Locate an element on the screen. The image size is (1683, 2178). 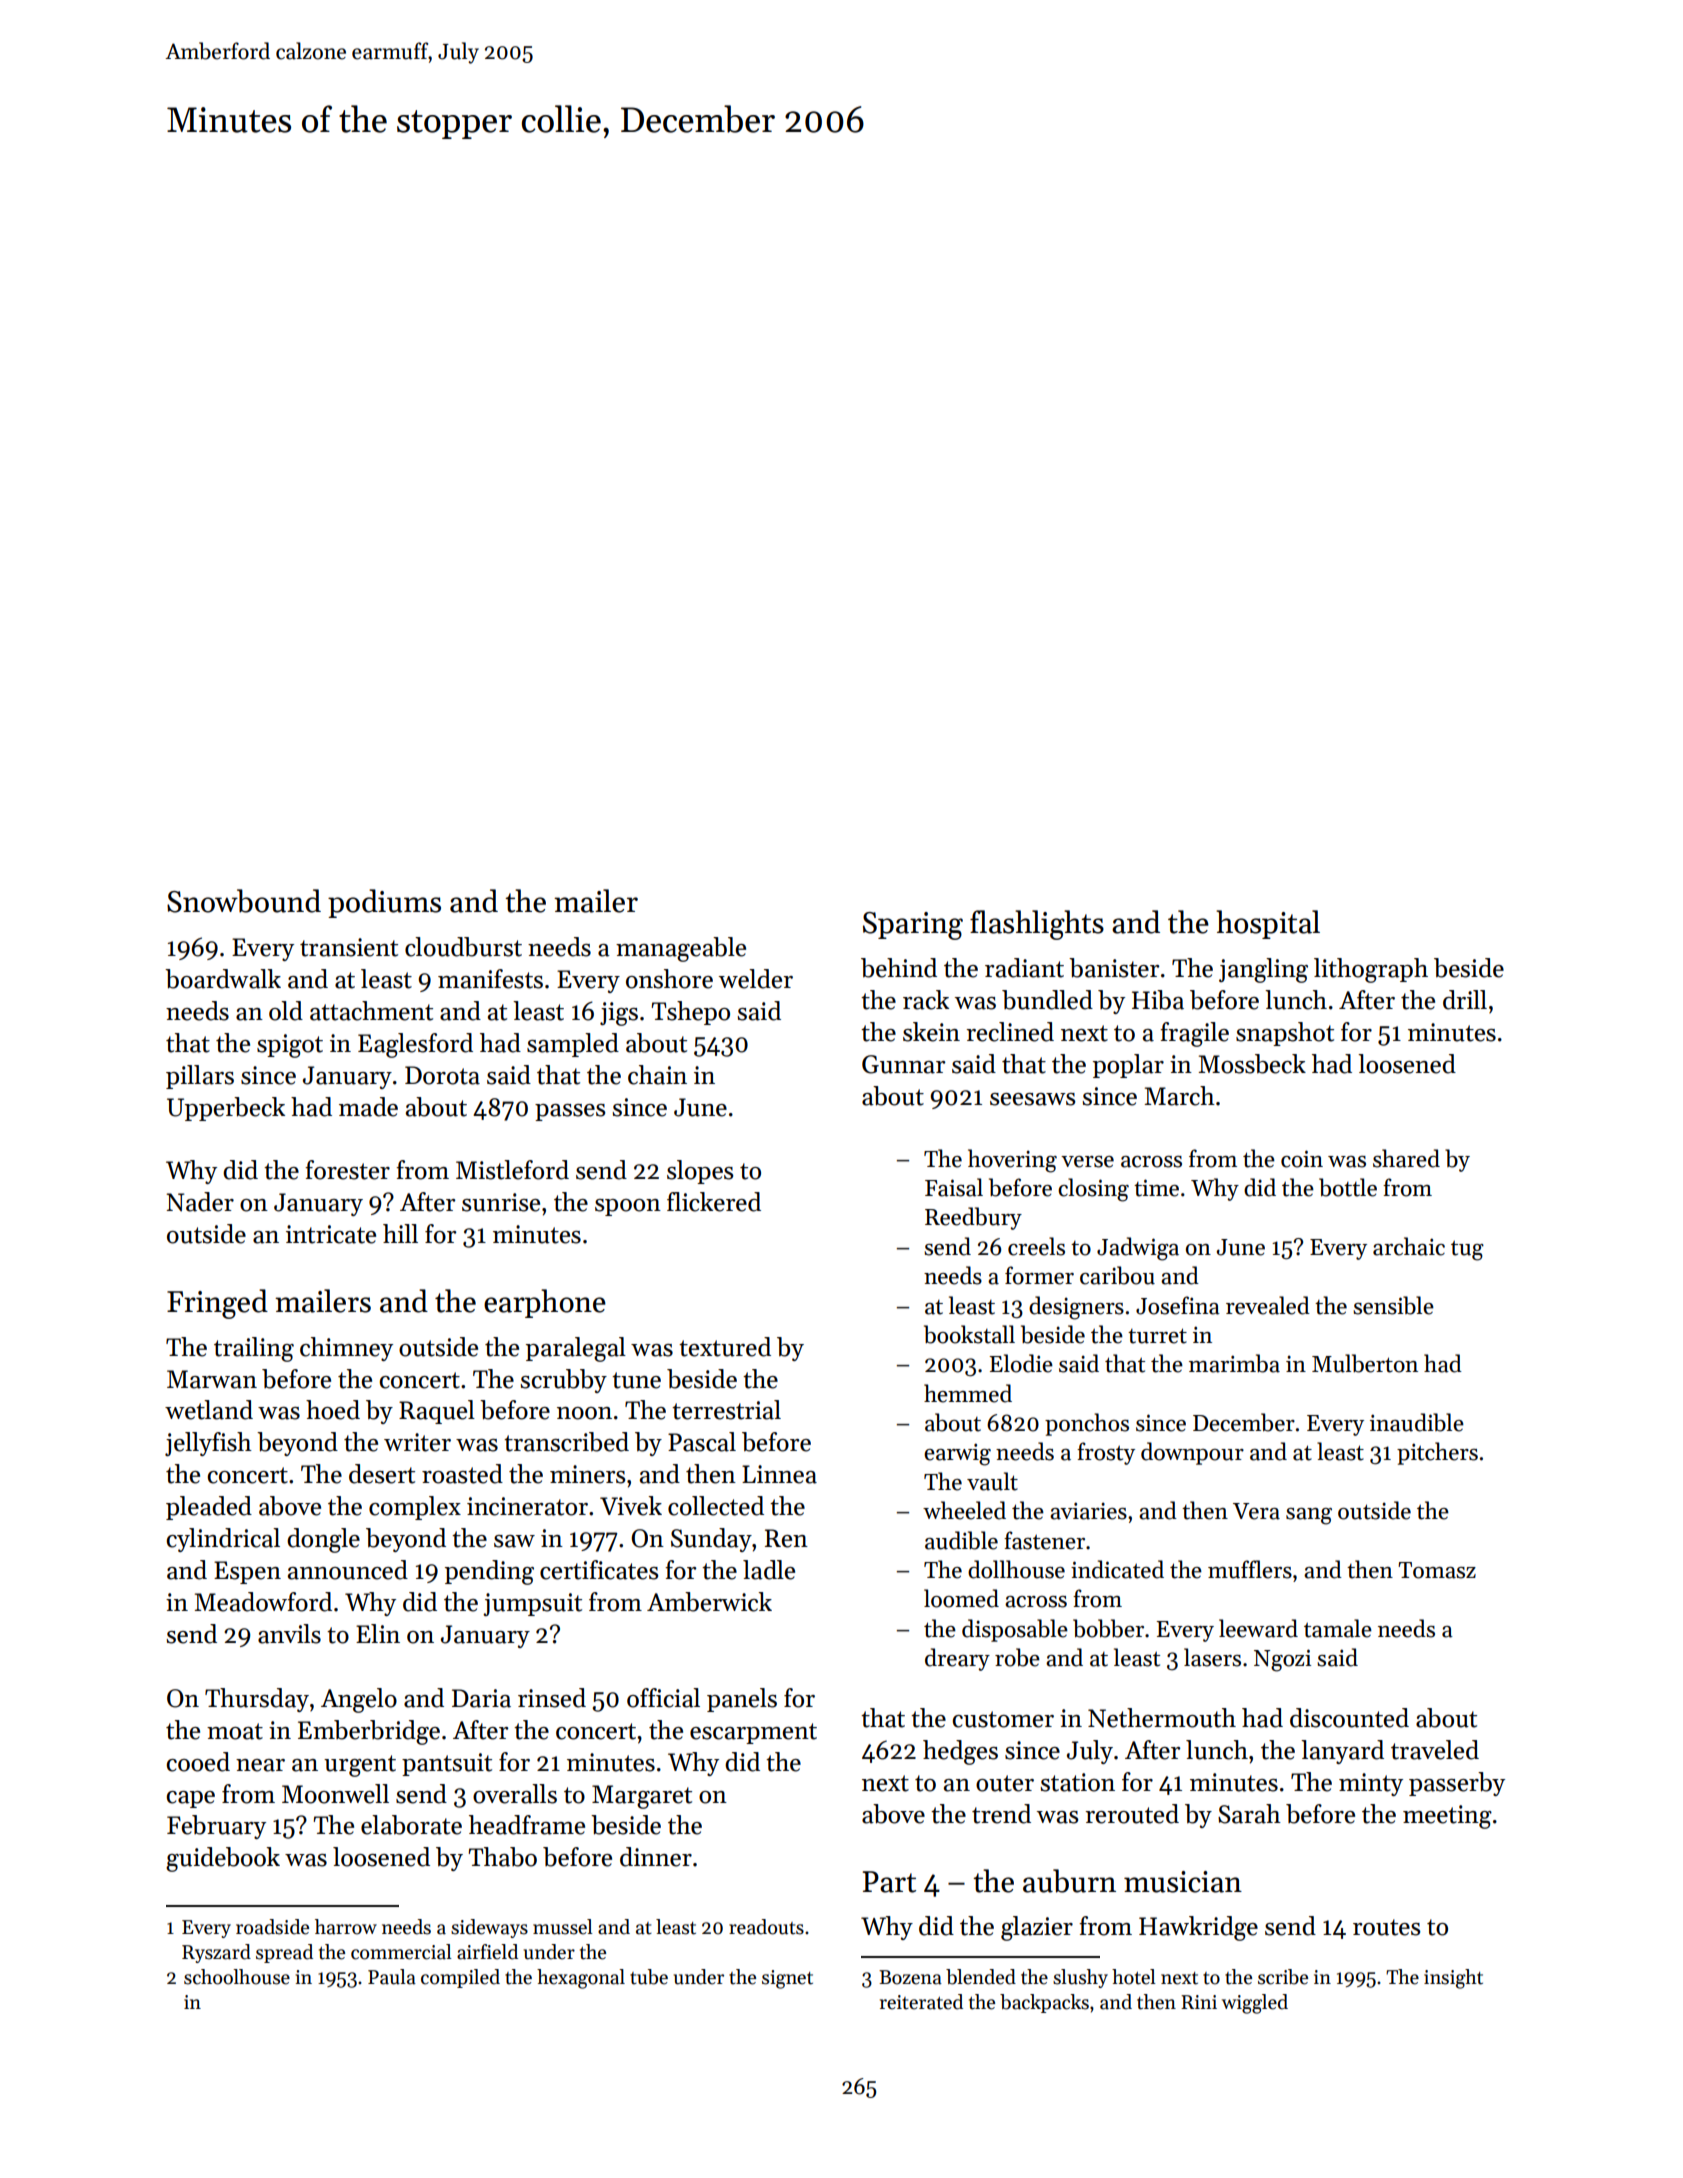
Paula is located at coordinates (392, 1977).
